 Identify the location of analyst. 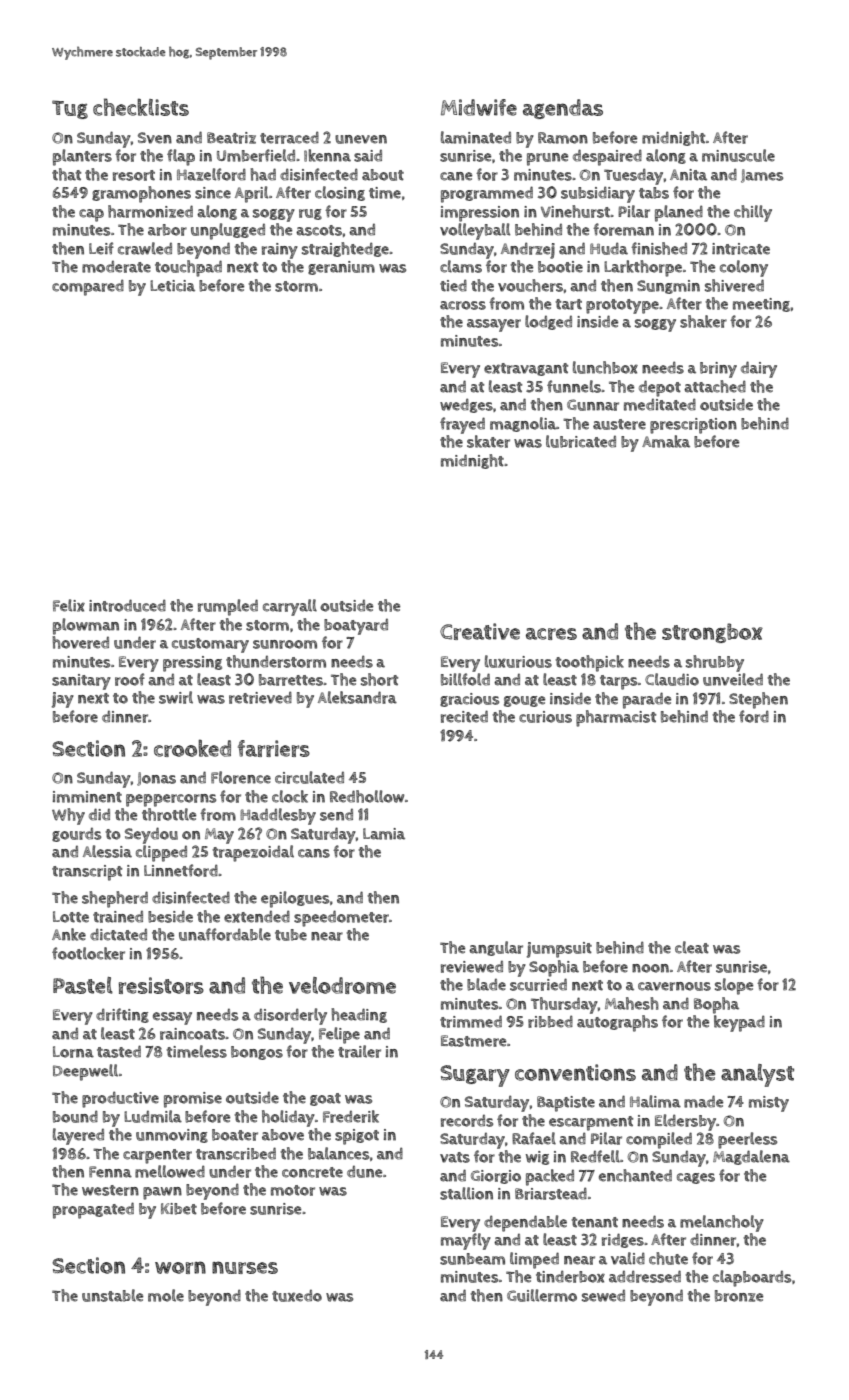
(757, 1075).
